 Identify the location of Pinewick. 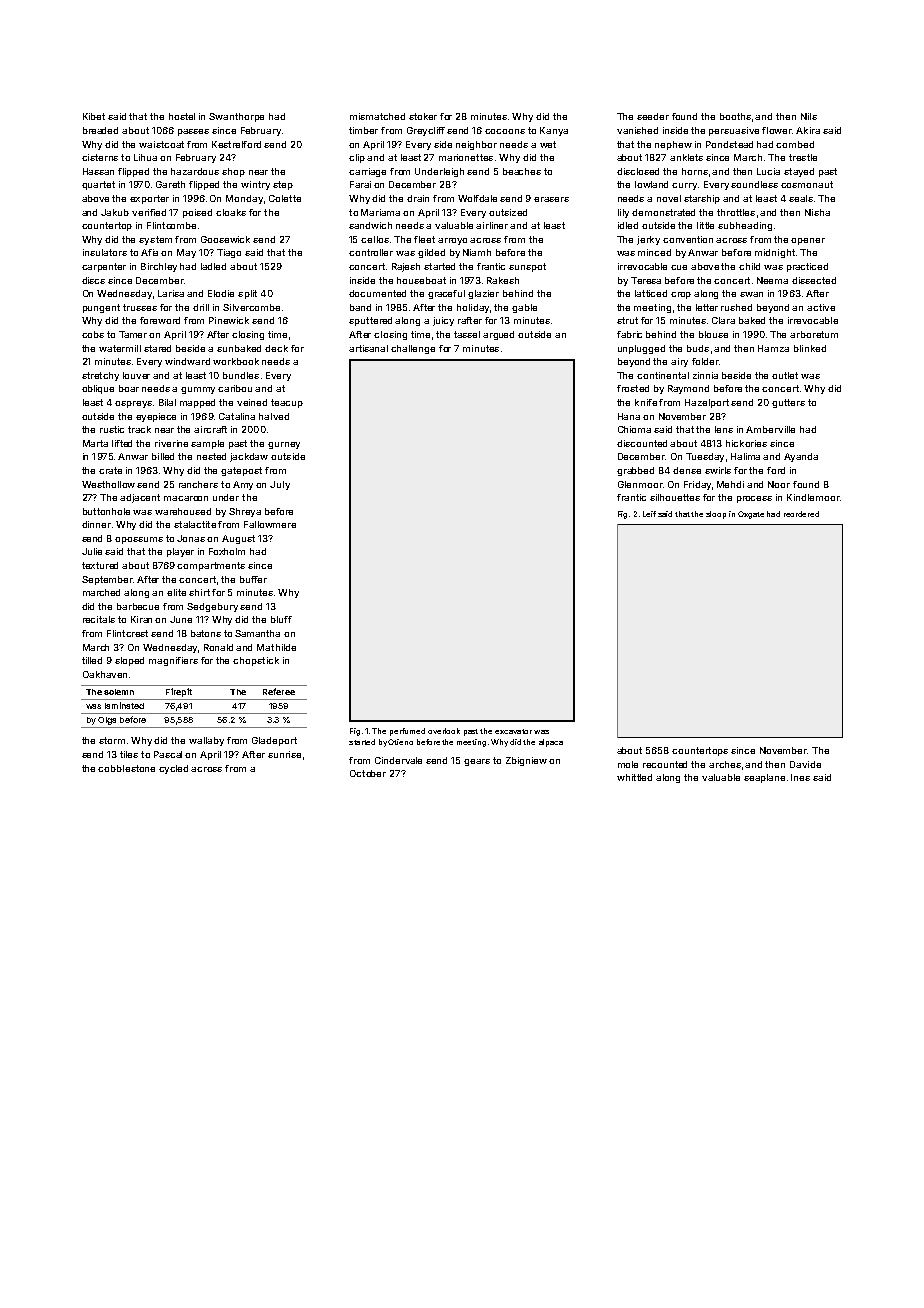
(229, 320).
